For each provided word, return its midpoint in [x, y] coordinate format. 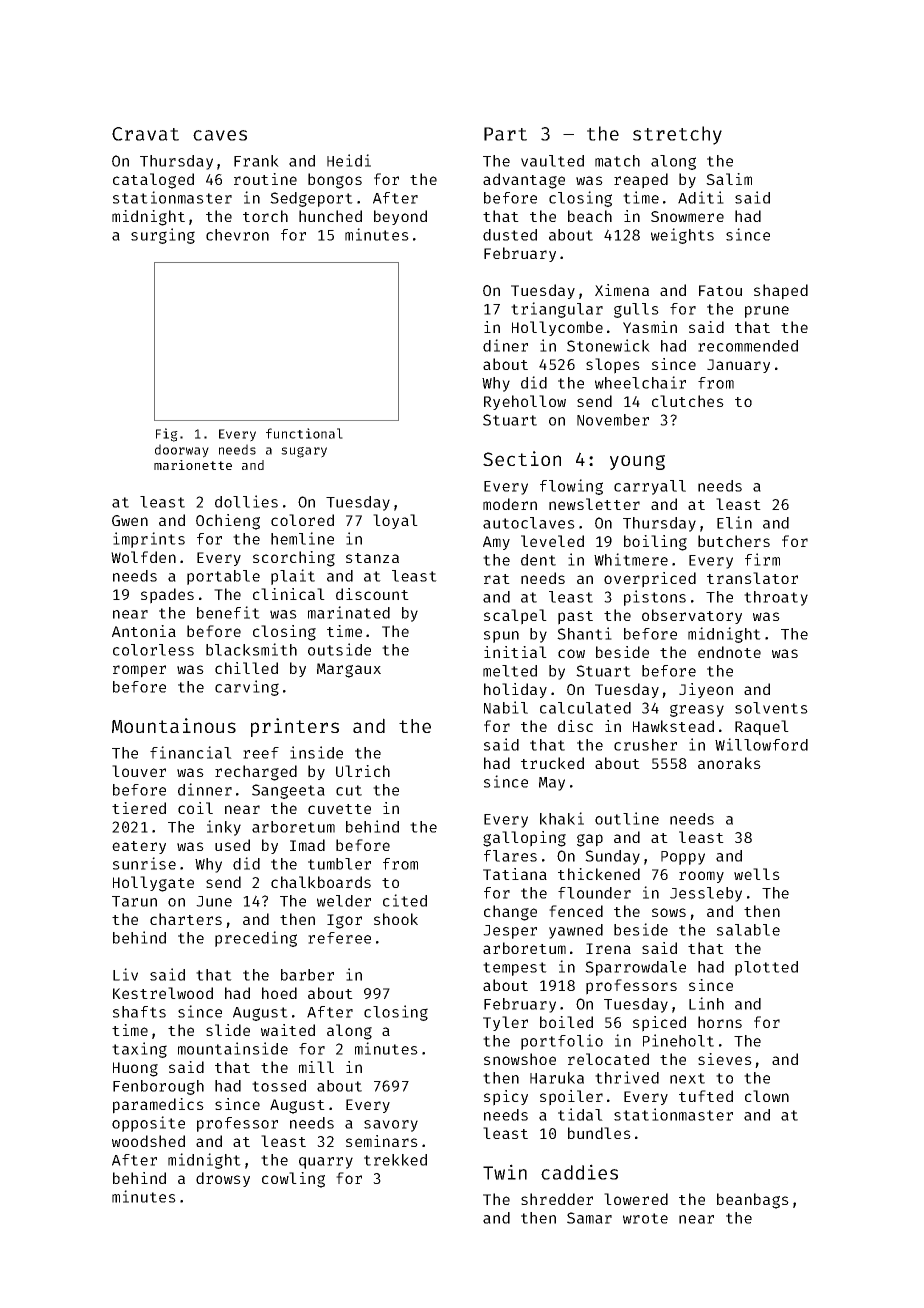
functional [304, 433]
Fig [167, 435]
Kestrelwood [163, 993]
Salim [729, 179]
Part [505, 134]
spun [501, 637]
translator [752, 578]
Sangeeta [288, 791]
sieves [725, 1059]
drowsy [223, 1179]
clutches [688, 401]
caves [220, 135]
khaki [562, 818]
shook [396, 919]
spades [167, 596]
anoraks [729, 763]
